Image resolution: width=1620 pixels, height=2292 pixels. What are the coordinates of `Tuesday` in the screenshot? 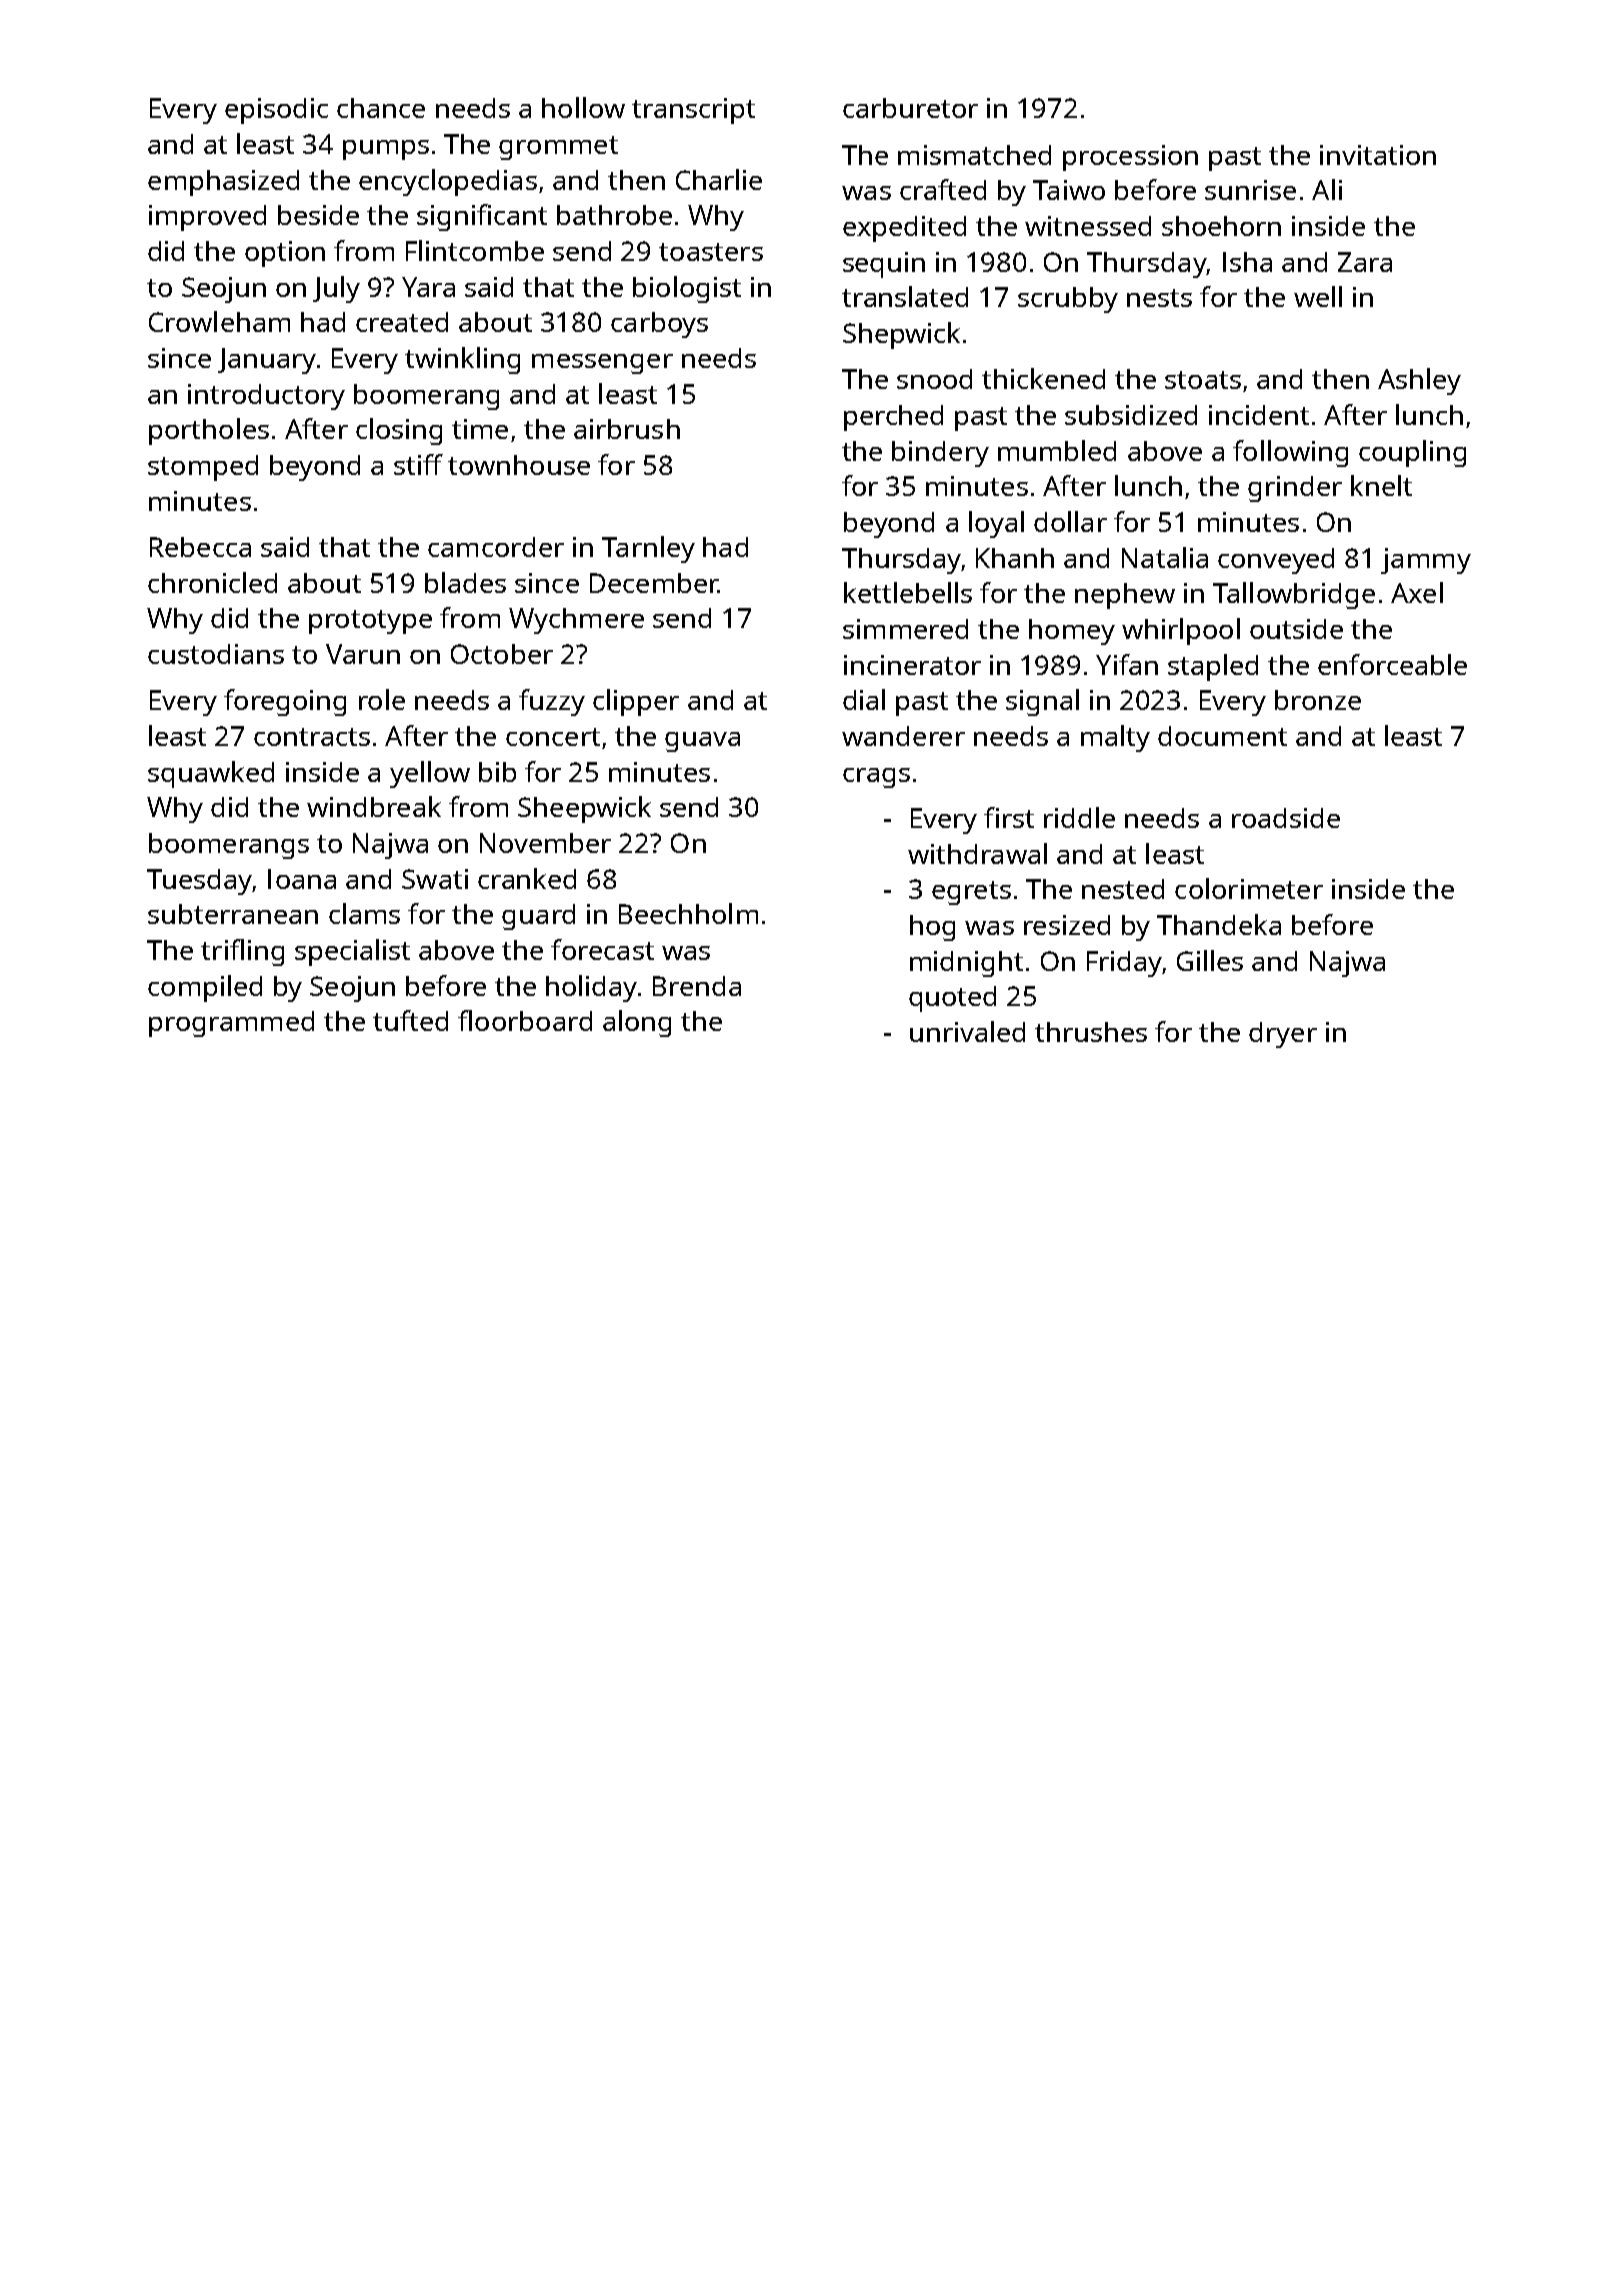 It's located at (199, 882).
